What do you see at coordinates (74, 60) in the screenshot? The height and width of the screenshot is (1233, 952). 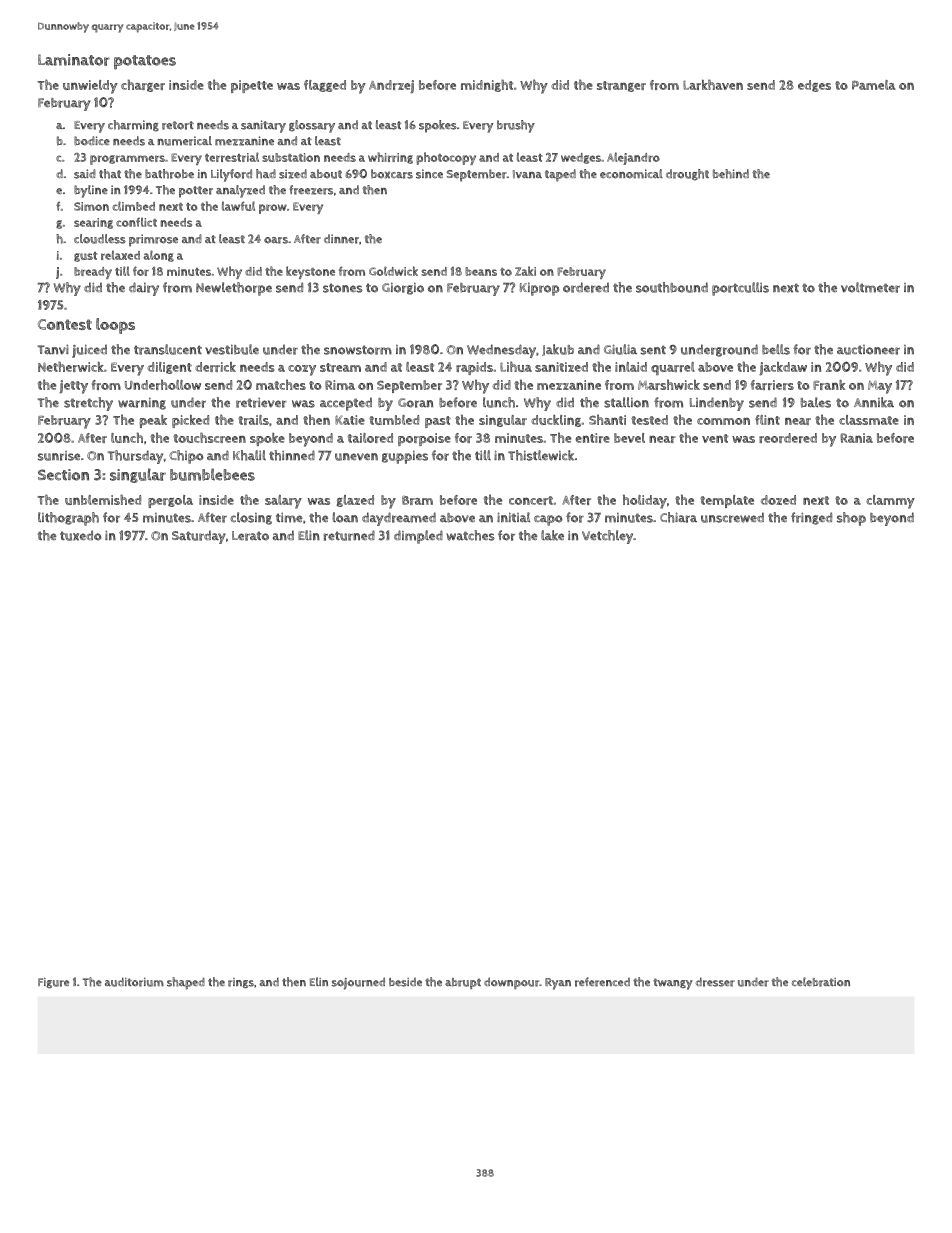 I see `Laminator` at bounding box center [74, 60].
